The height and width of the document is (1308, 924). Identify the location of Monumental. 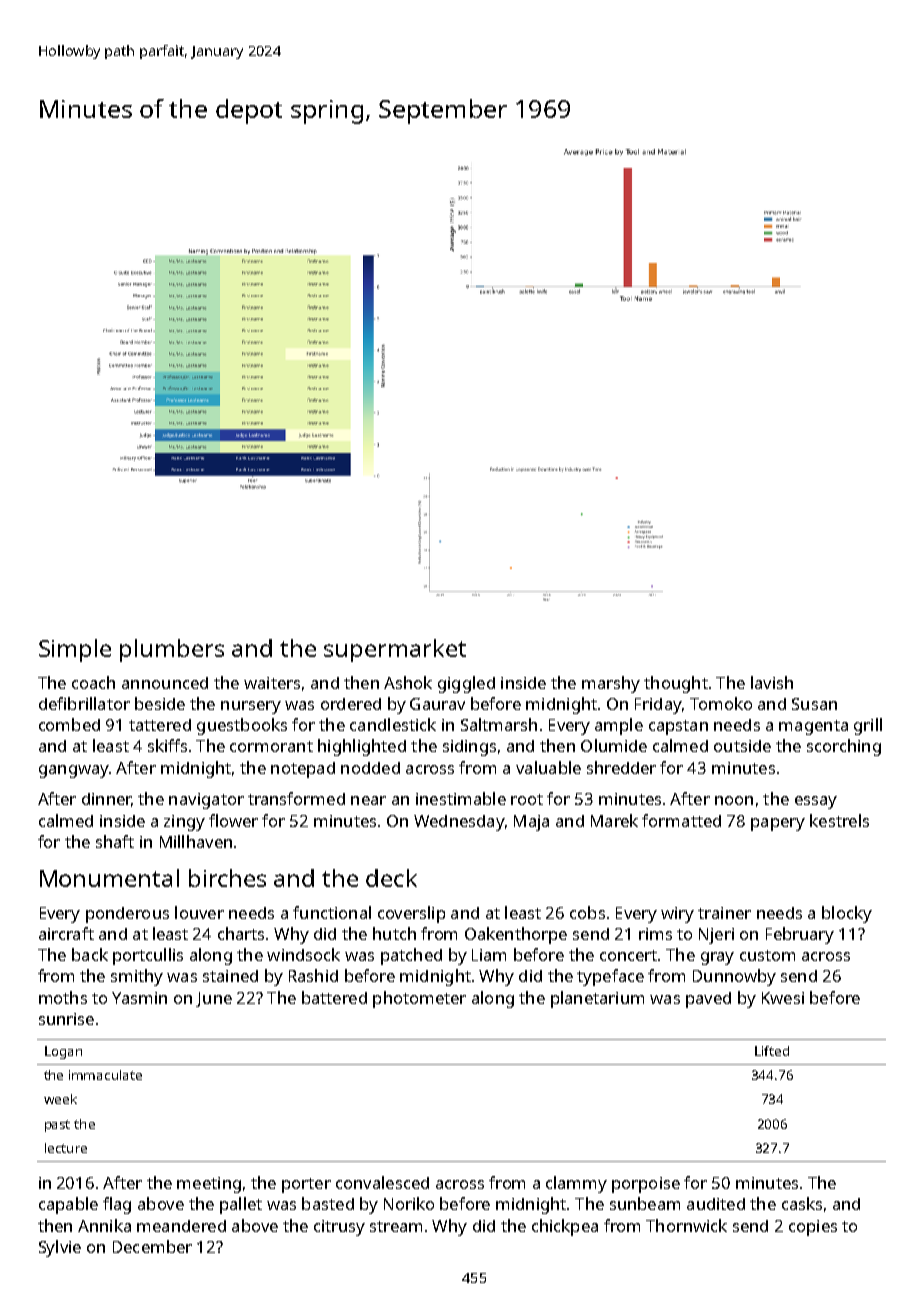
(109, 878).
